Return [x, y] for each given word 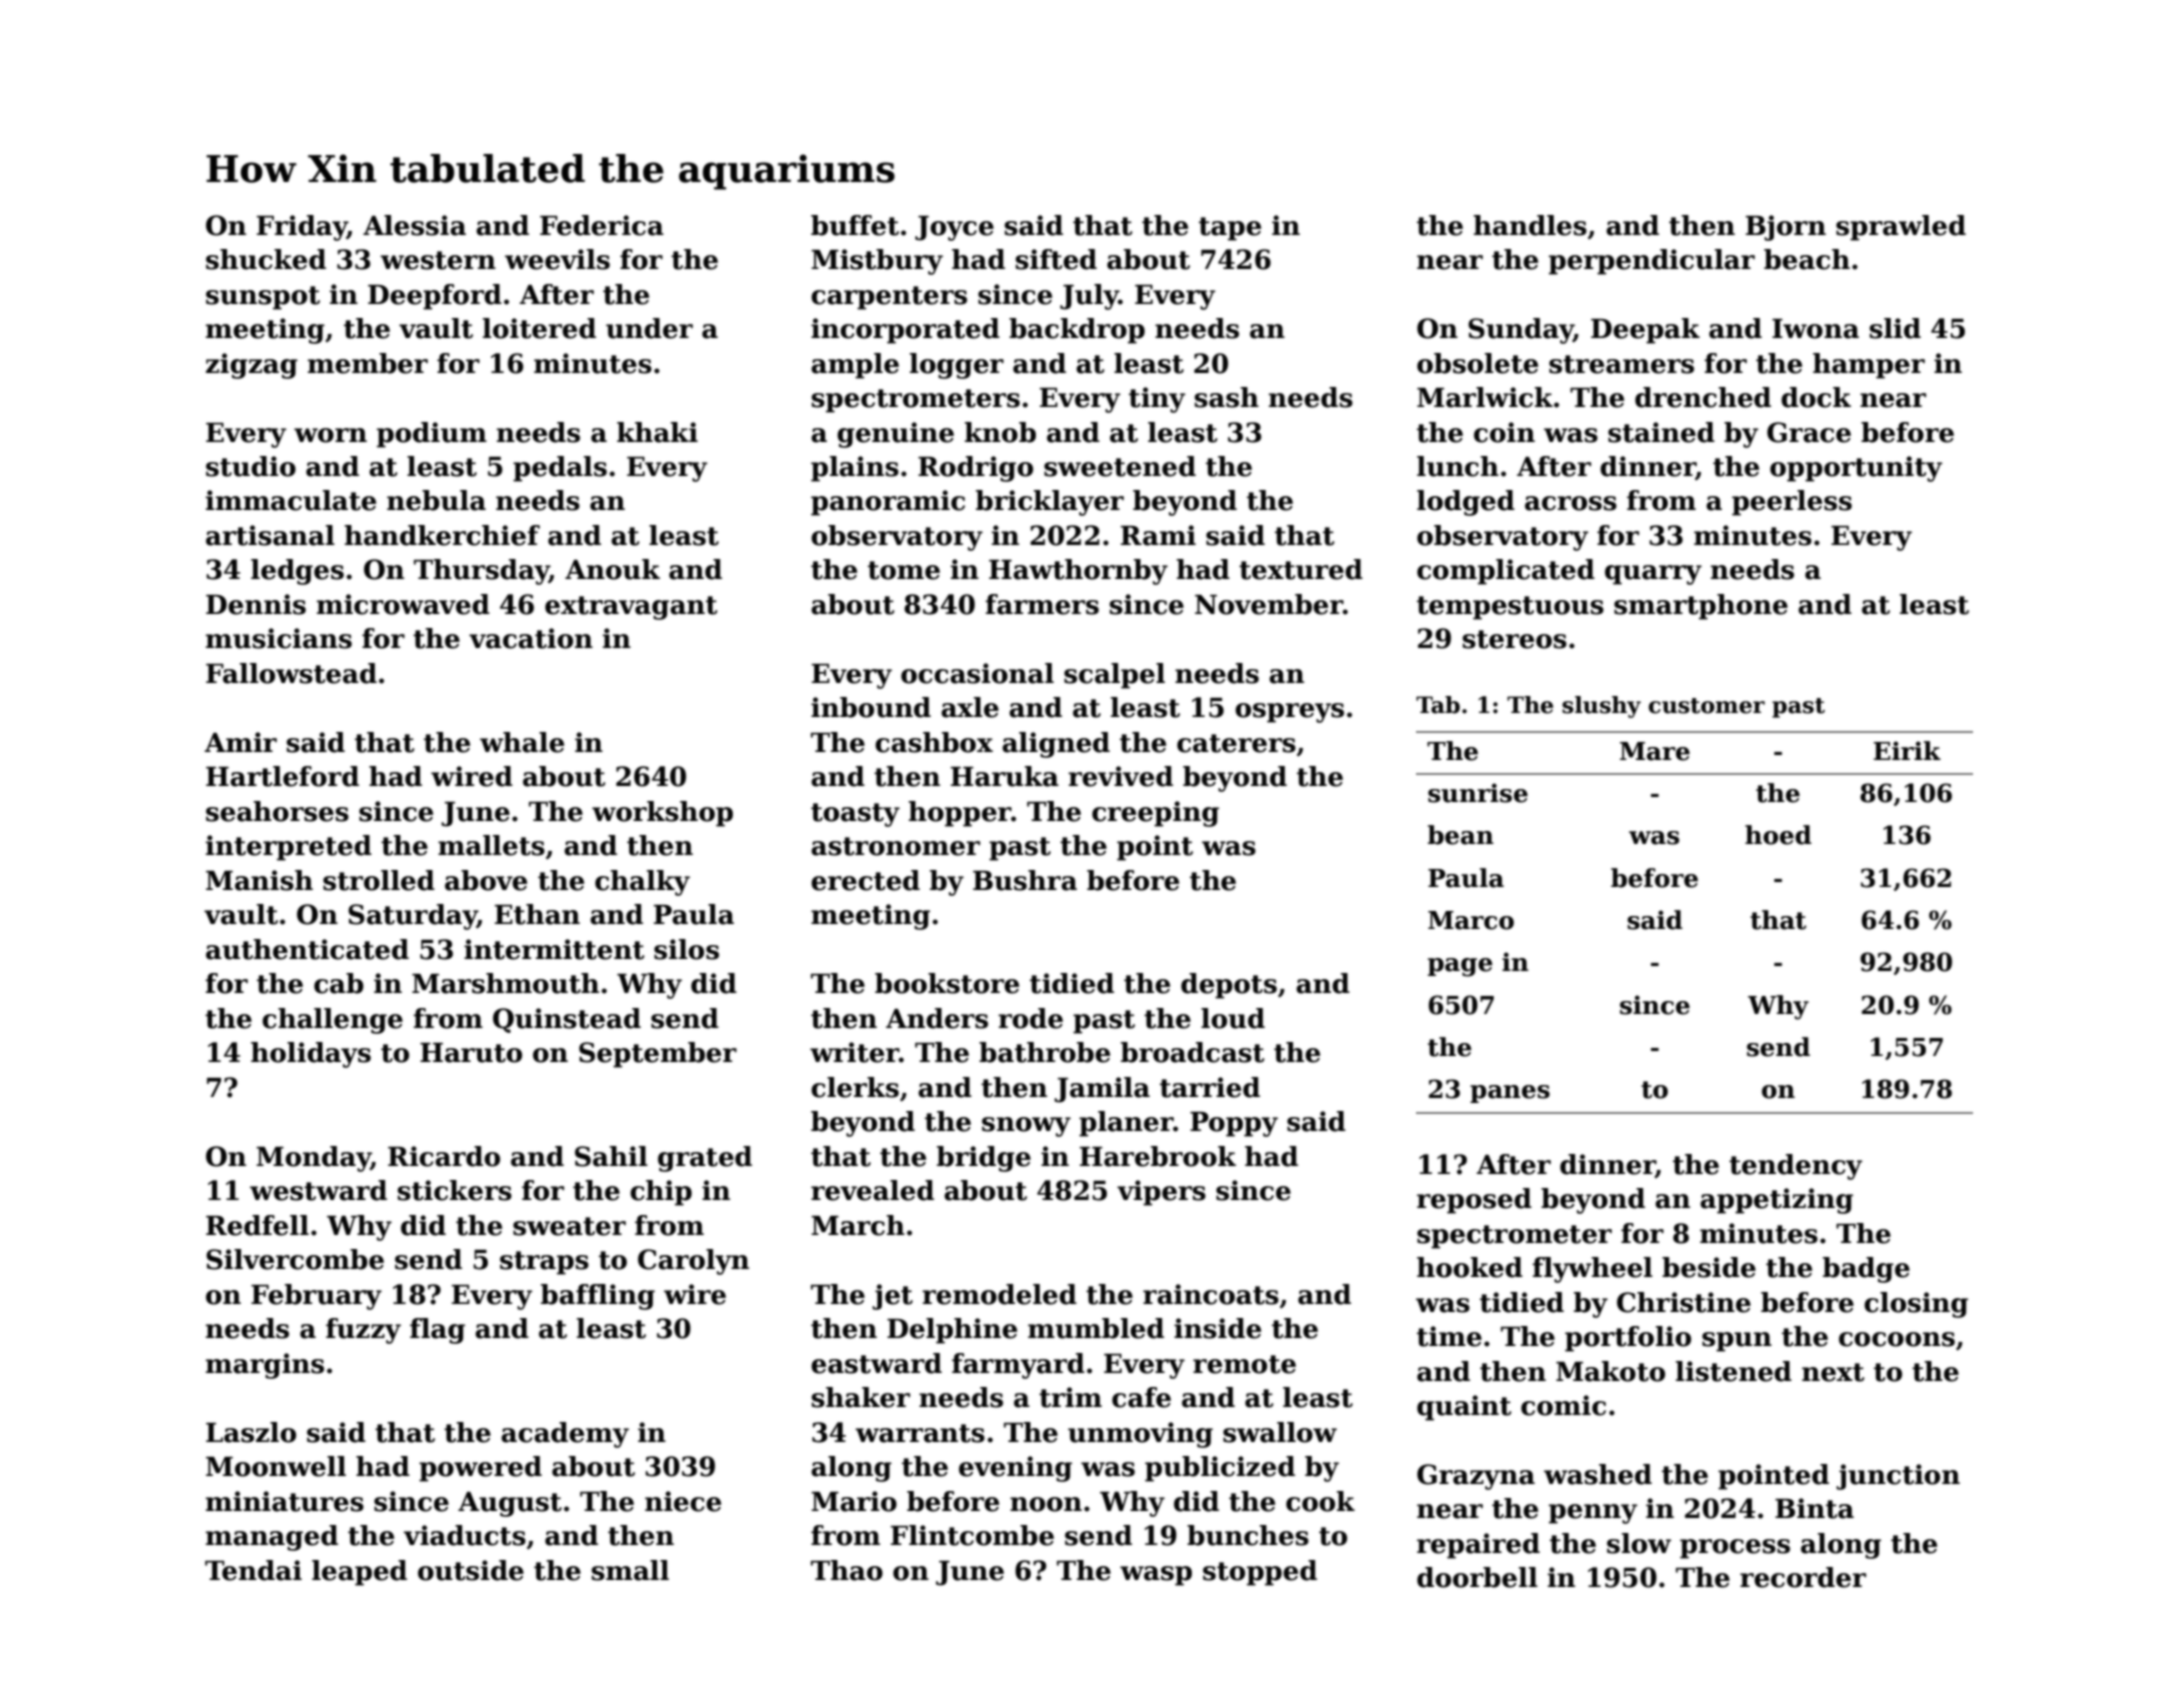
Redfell [257, 1225]
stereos [1514, 639]
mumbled [1096, 1328]
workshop [662, 814]
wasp [1156, 1576]
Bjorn [1786, 228]
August [510, 1504]
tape [1230, 229]
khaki [657, 432]
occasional [977, 673]
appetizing [1776, 1201]
